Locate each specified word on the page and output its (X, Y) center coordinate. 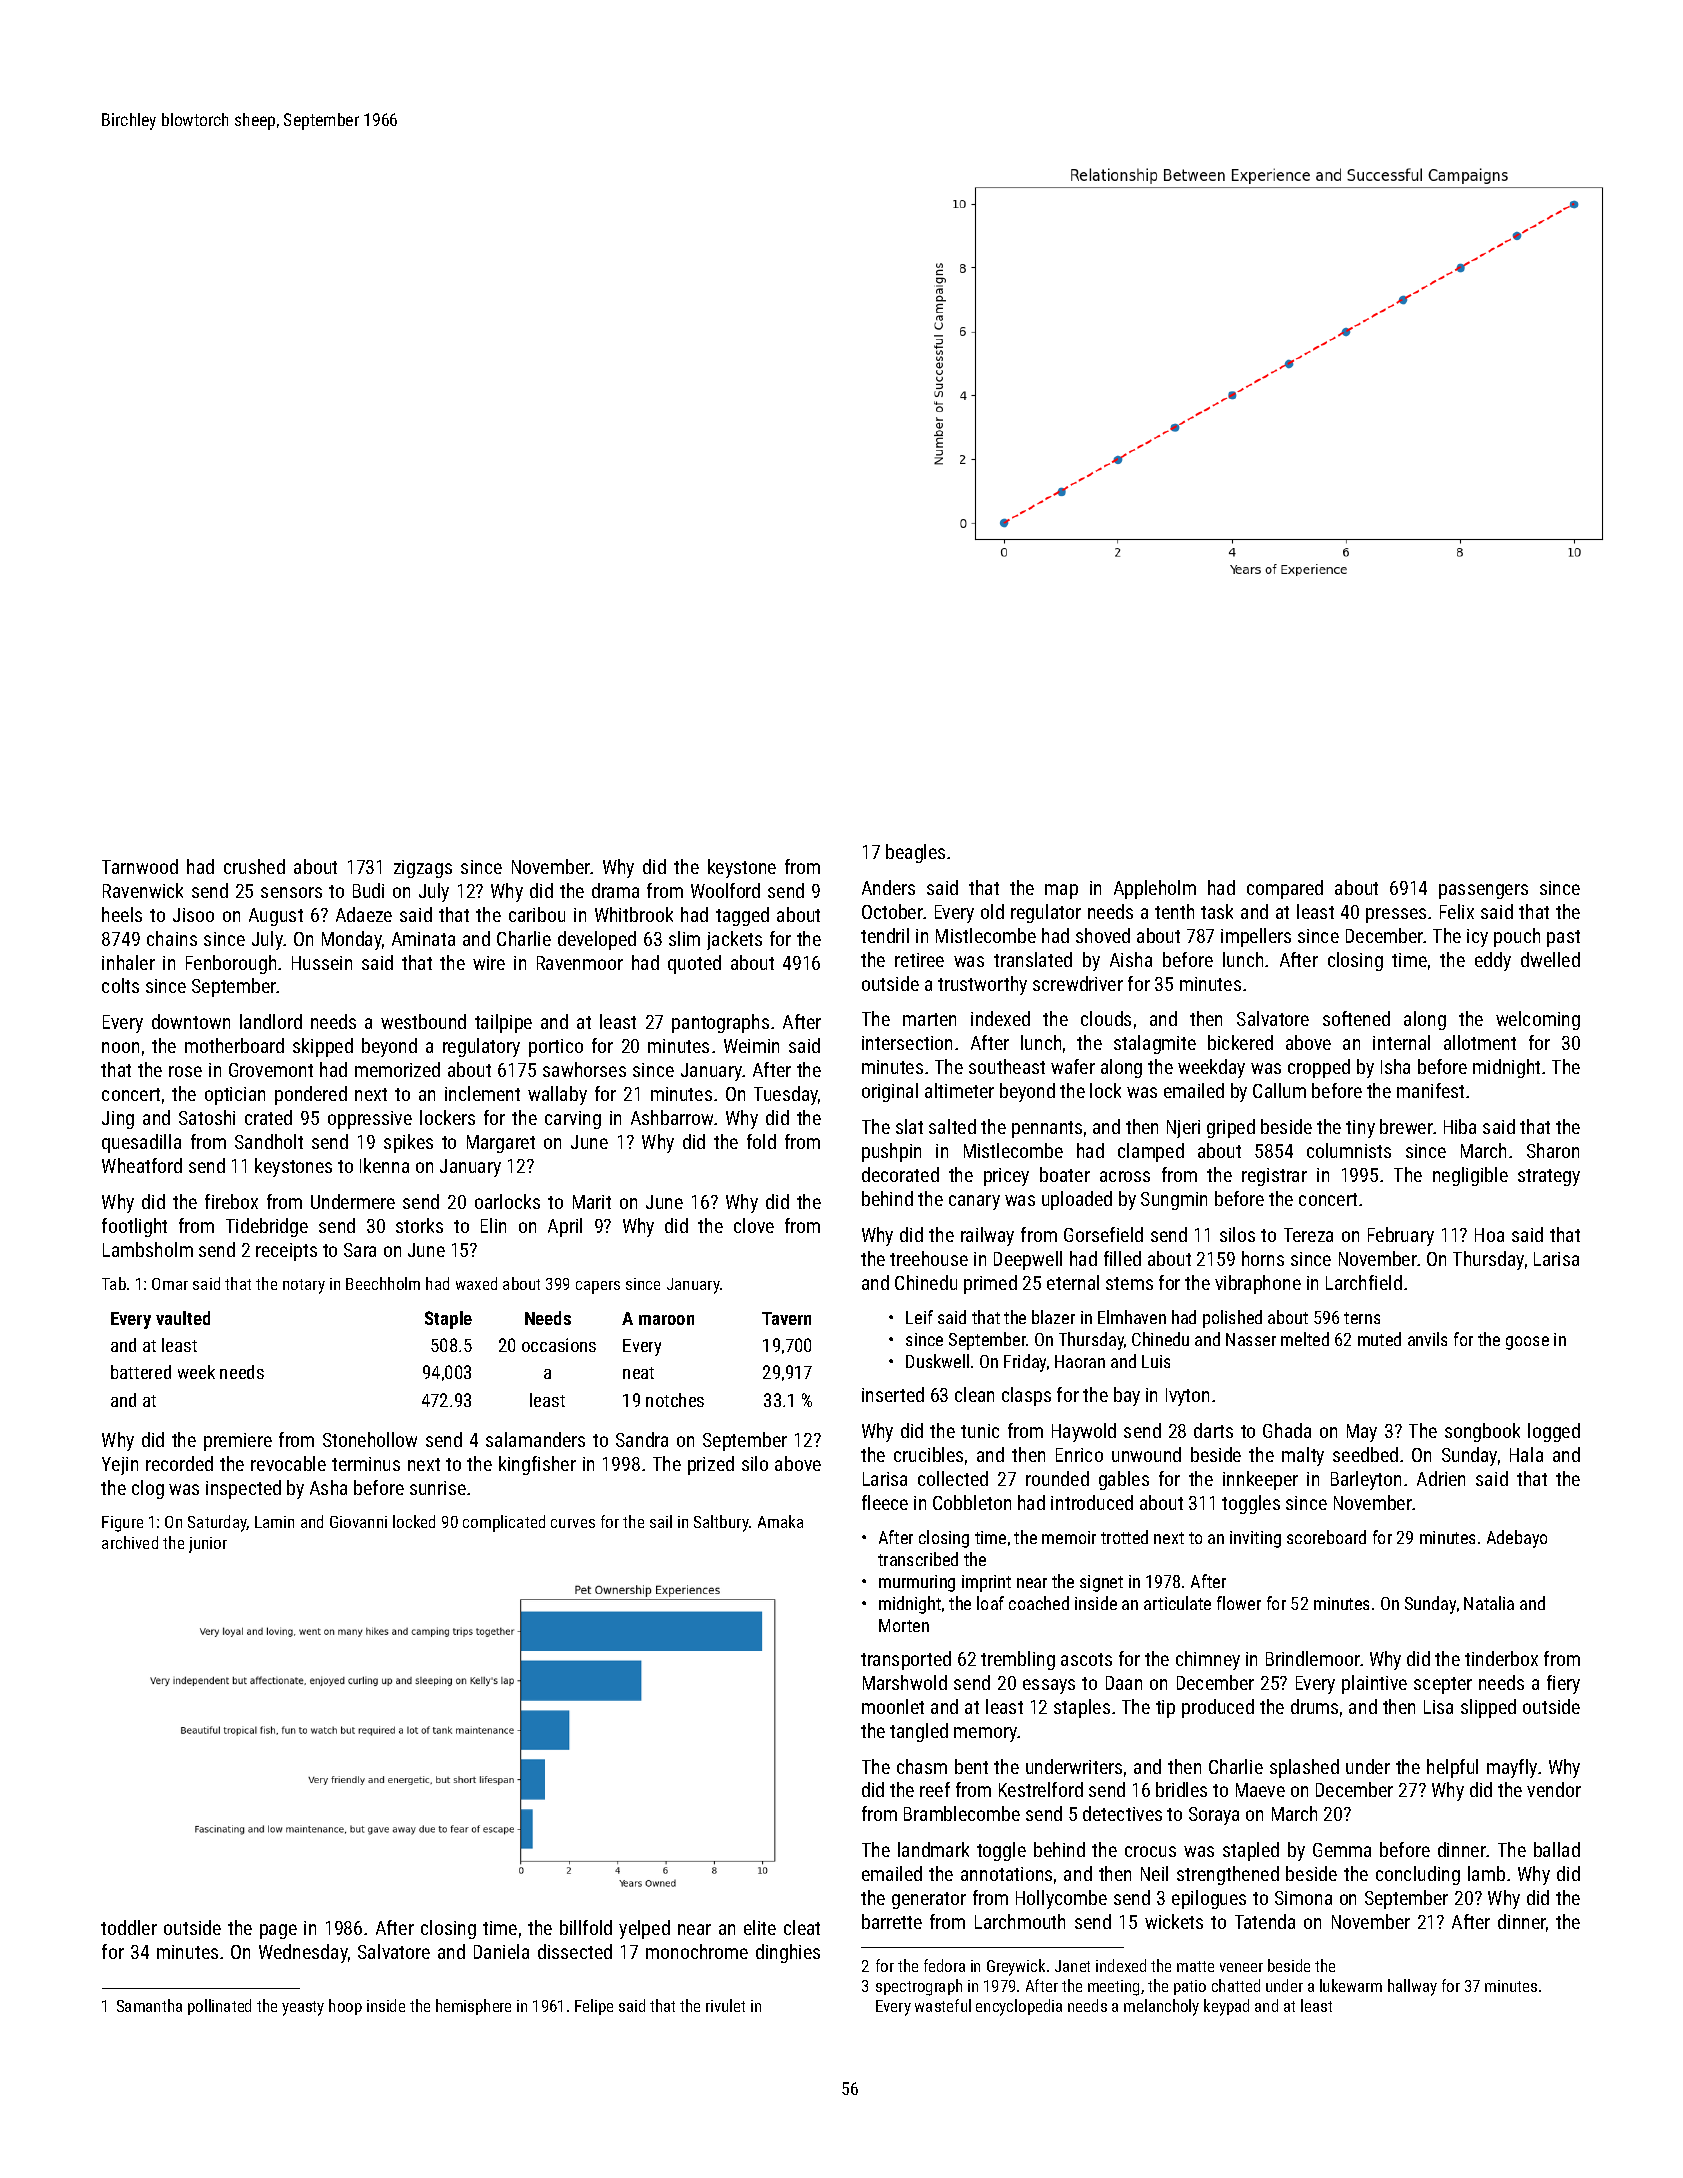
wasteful (943, 2005)
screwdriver (1078, 983)
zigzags (423, 869)
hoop (345, 2007)
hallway (1412, 1987)
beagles (915, 853)
